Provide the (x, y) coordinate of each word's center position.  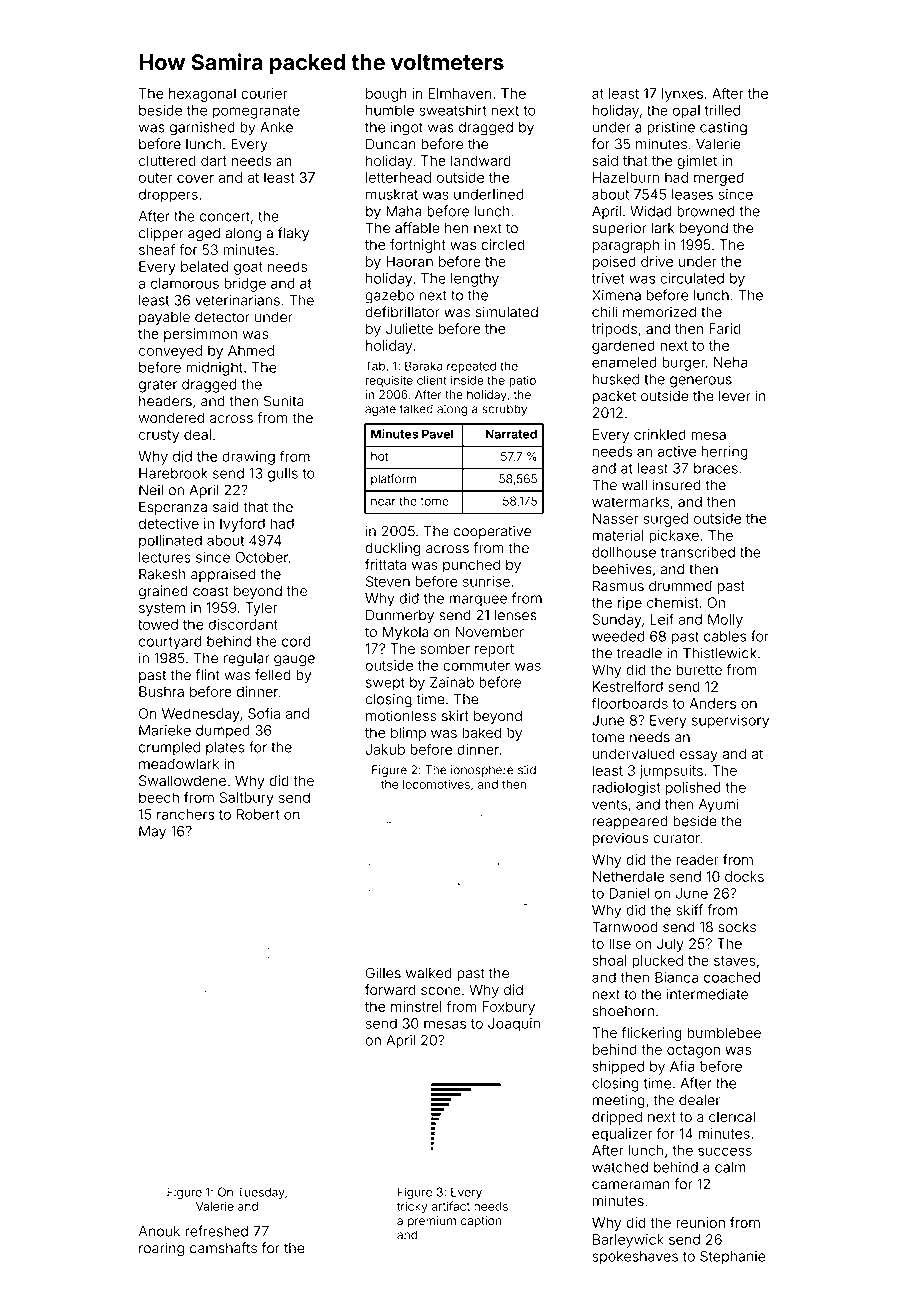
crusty (159, 436)
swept (385, 684)
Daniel (629, 893)
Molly (725, 621)
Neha (730, 362)
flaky (293, 234)
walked (429, 973)
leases (692, 194)
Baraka (423, 366)
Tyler (261, 609)
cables (725, 636)
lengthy (475, 280)
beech (159, 797)
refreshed (217, 1231)
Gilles (383, 973)
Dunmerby (400, 616)
